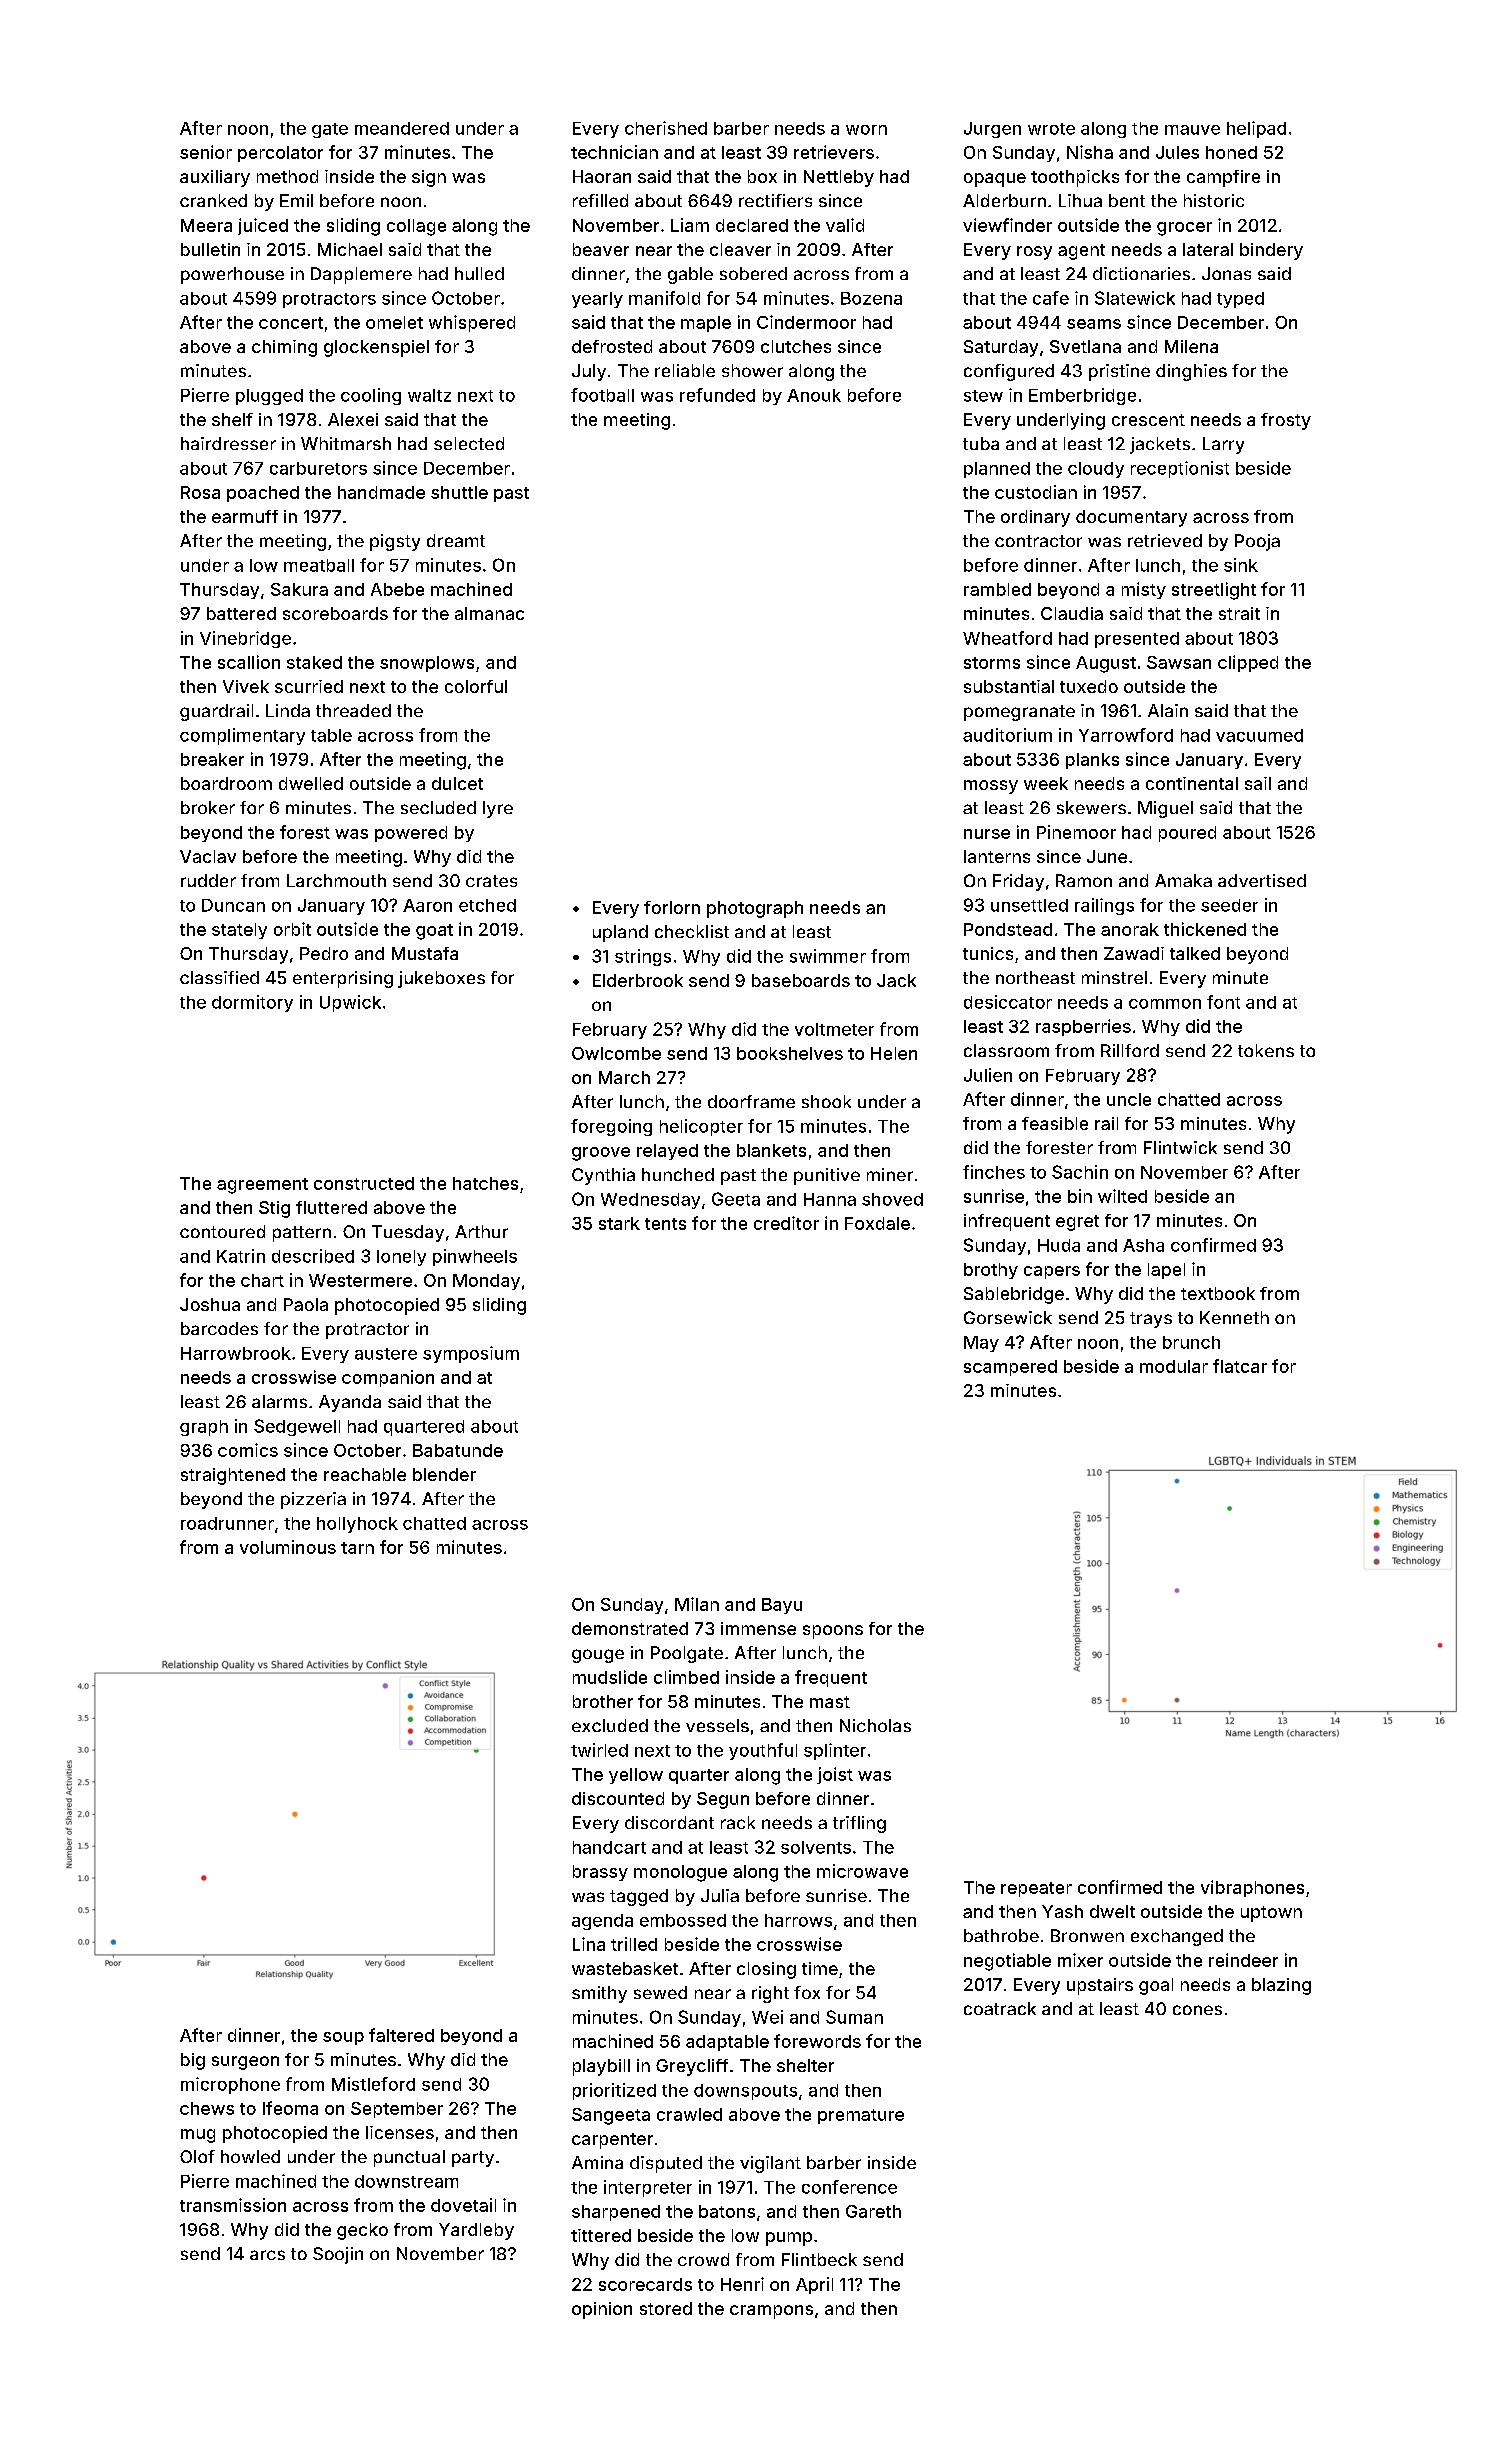 This page has height=2464, width=1496. I want to click on mauve, so click(1192, 130).
